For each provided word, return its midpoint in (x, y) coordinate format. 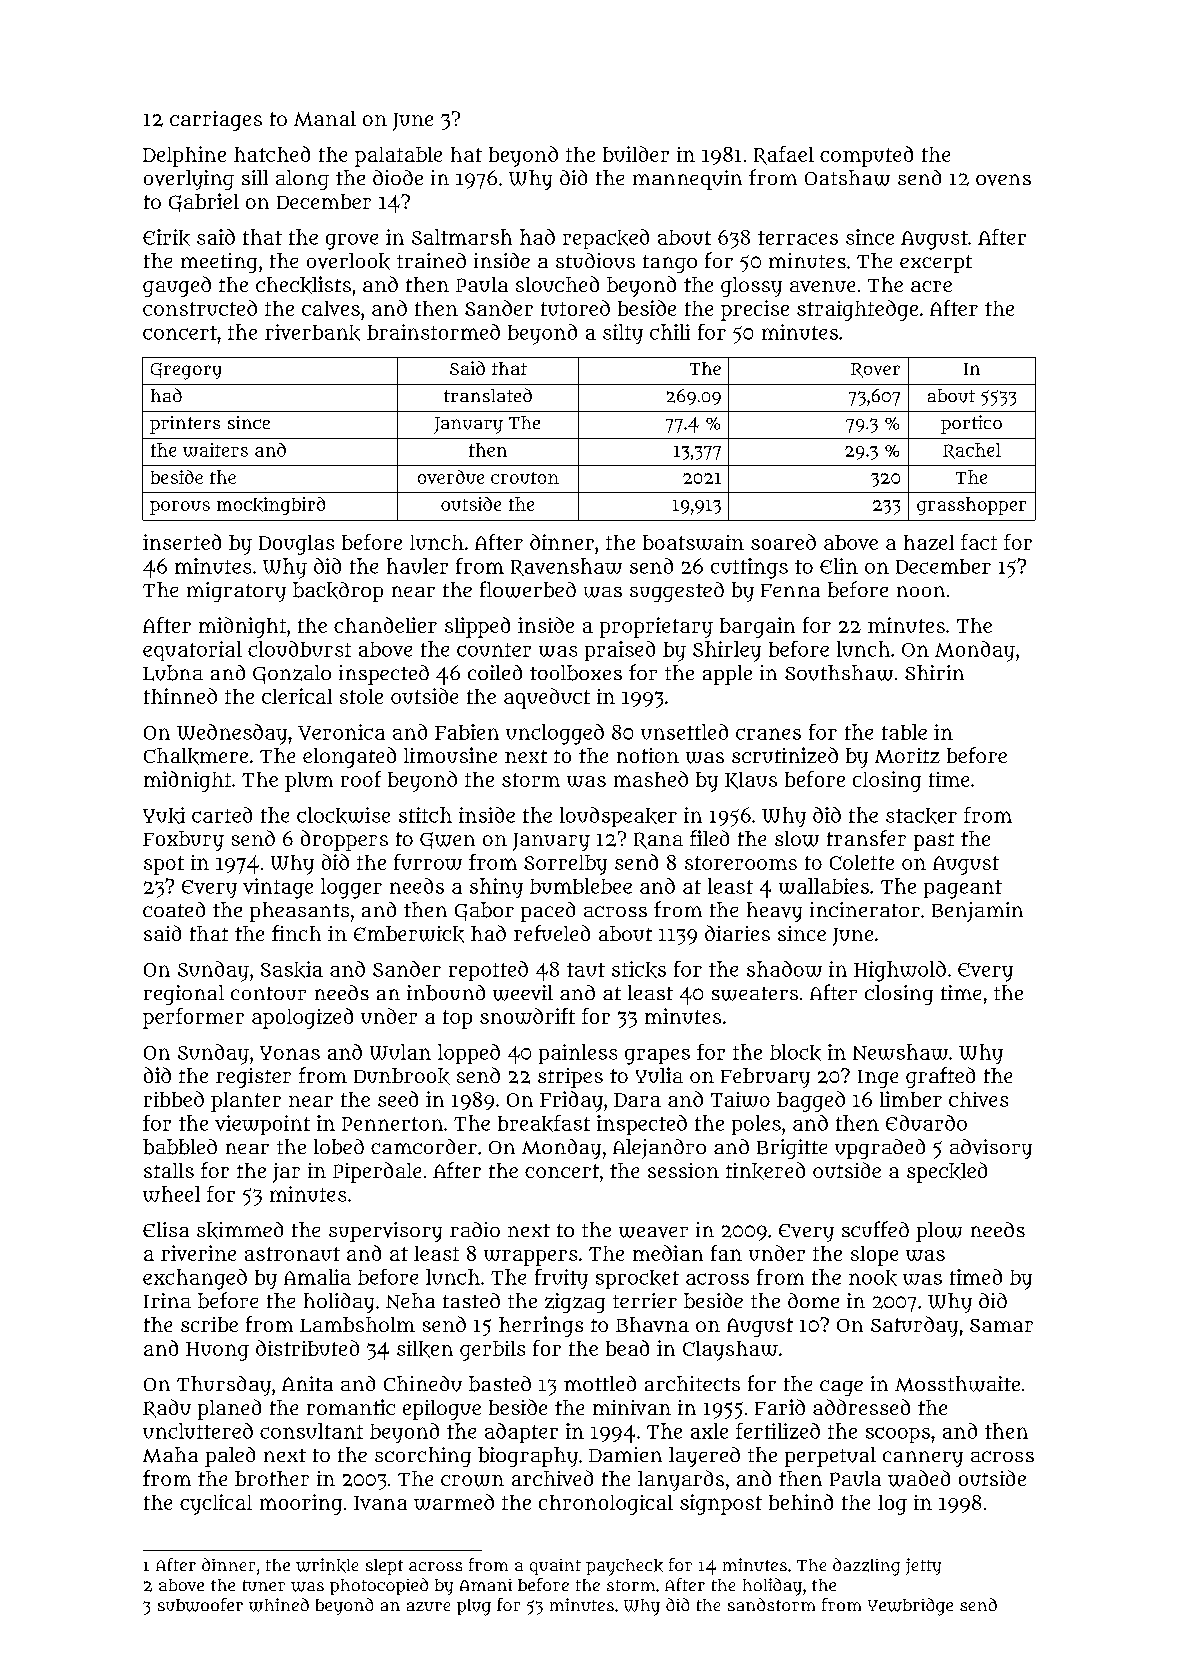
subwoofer (200, 1605)
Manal (325, 118)
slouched (557, 284)
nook (873, 1278)
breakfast (544, 1123)
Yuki (164, 815)
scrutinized (785, 755)
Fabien (467, 732)
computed (866, 156)
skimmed (240, 1230)
